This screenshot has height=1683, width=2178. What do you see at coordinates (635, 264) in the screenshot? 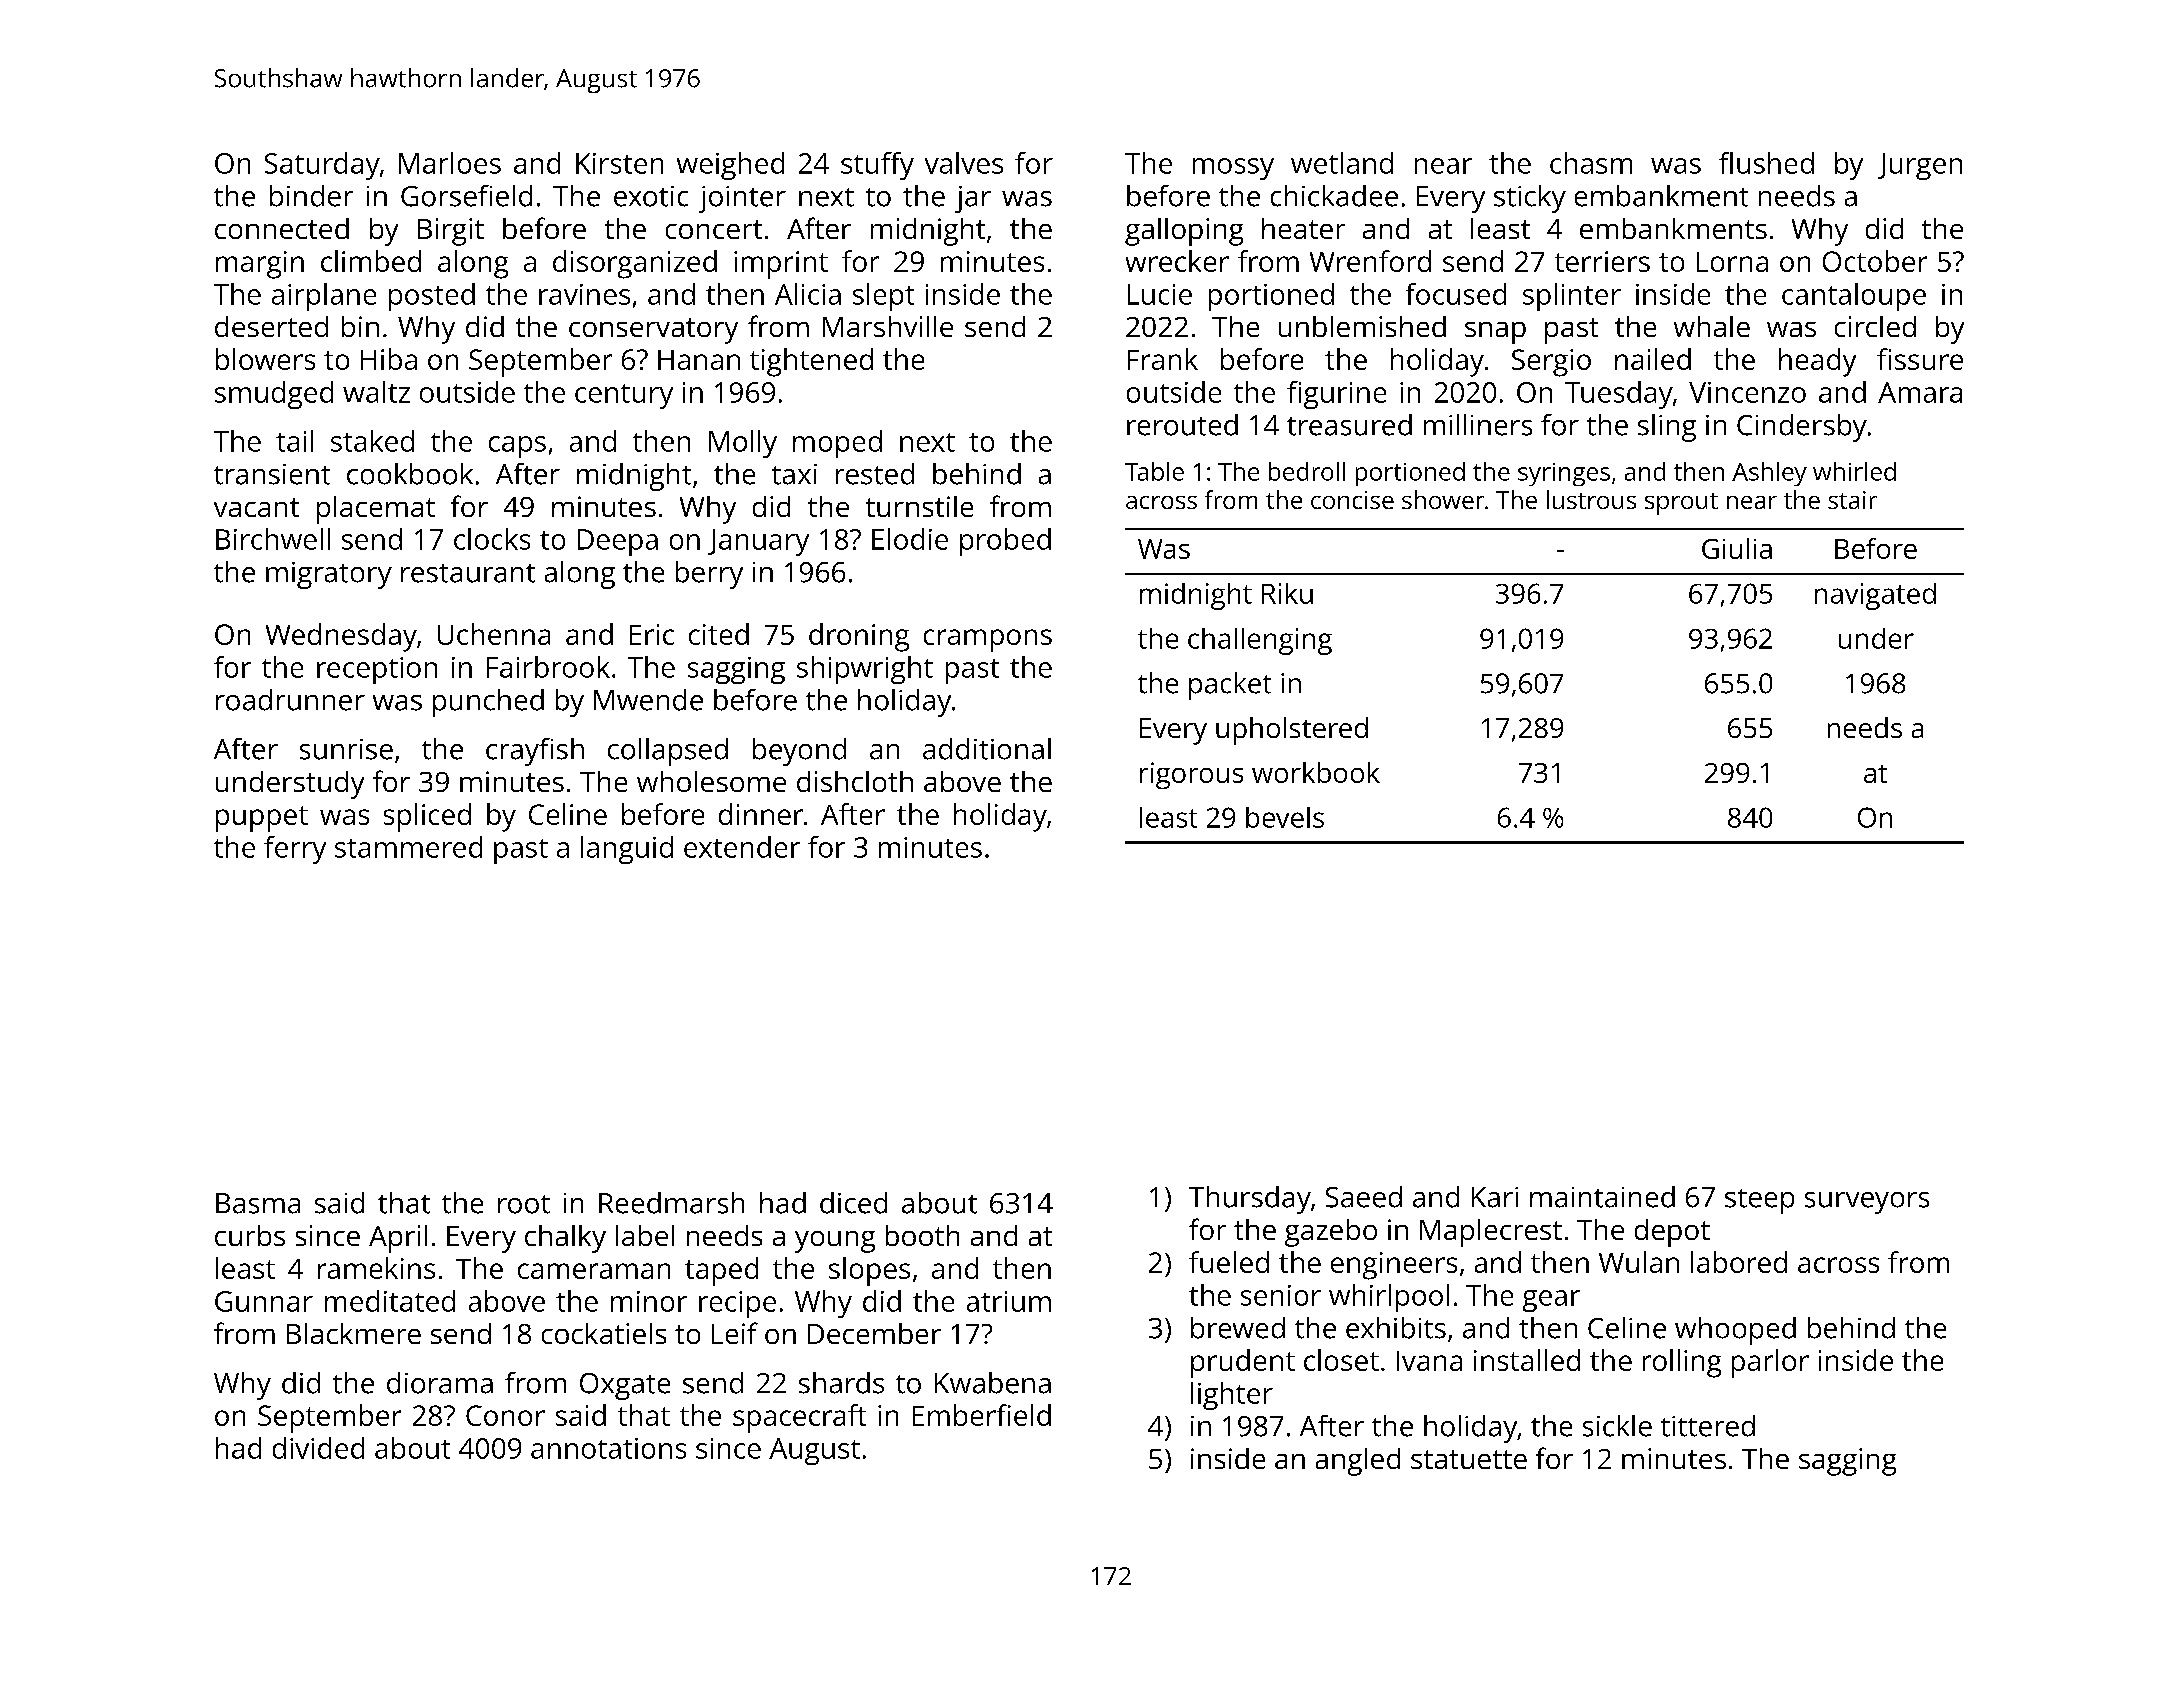
I see `disorganized` at bounding box center [635, 264].
